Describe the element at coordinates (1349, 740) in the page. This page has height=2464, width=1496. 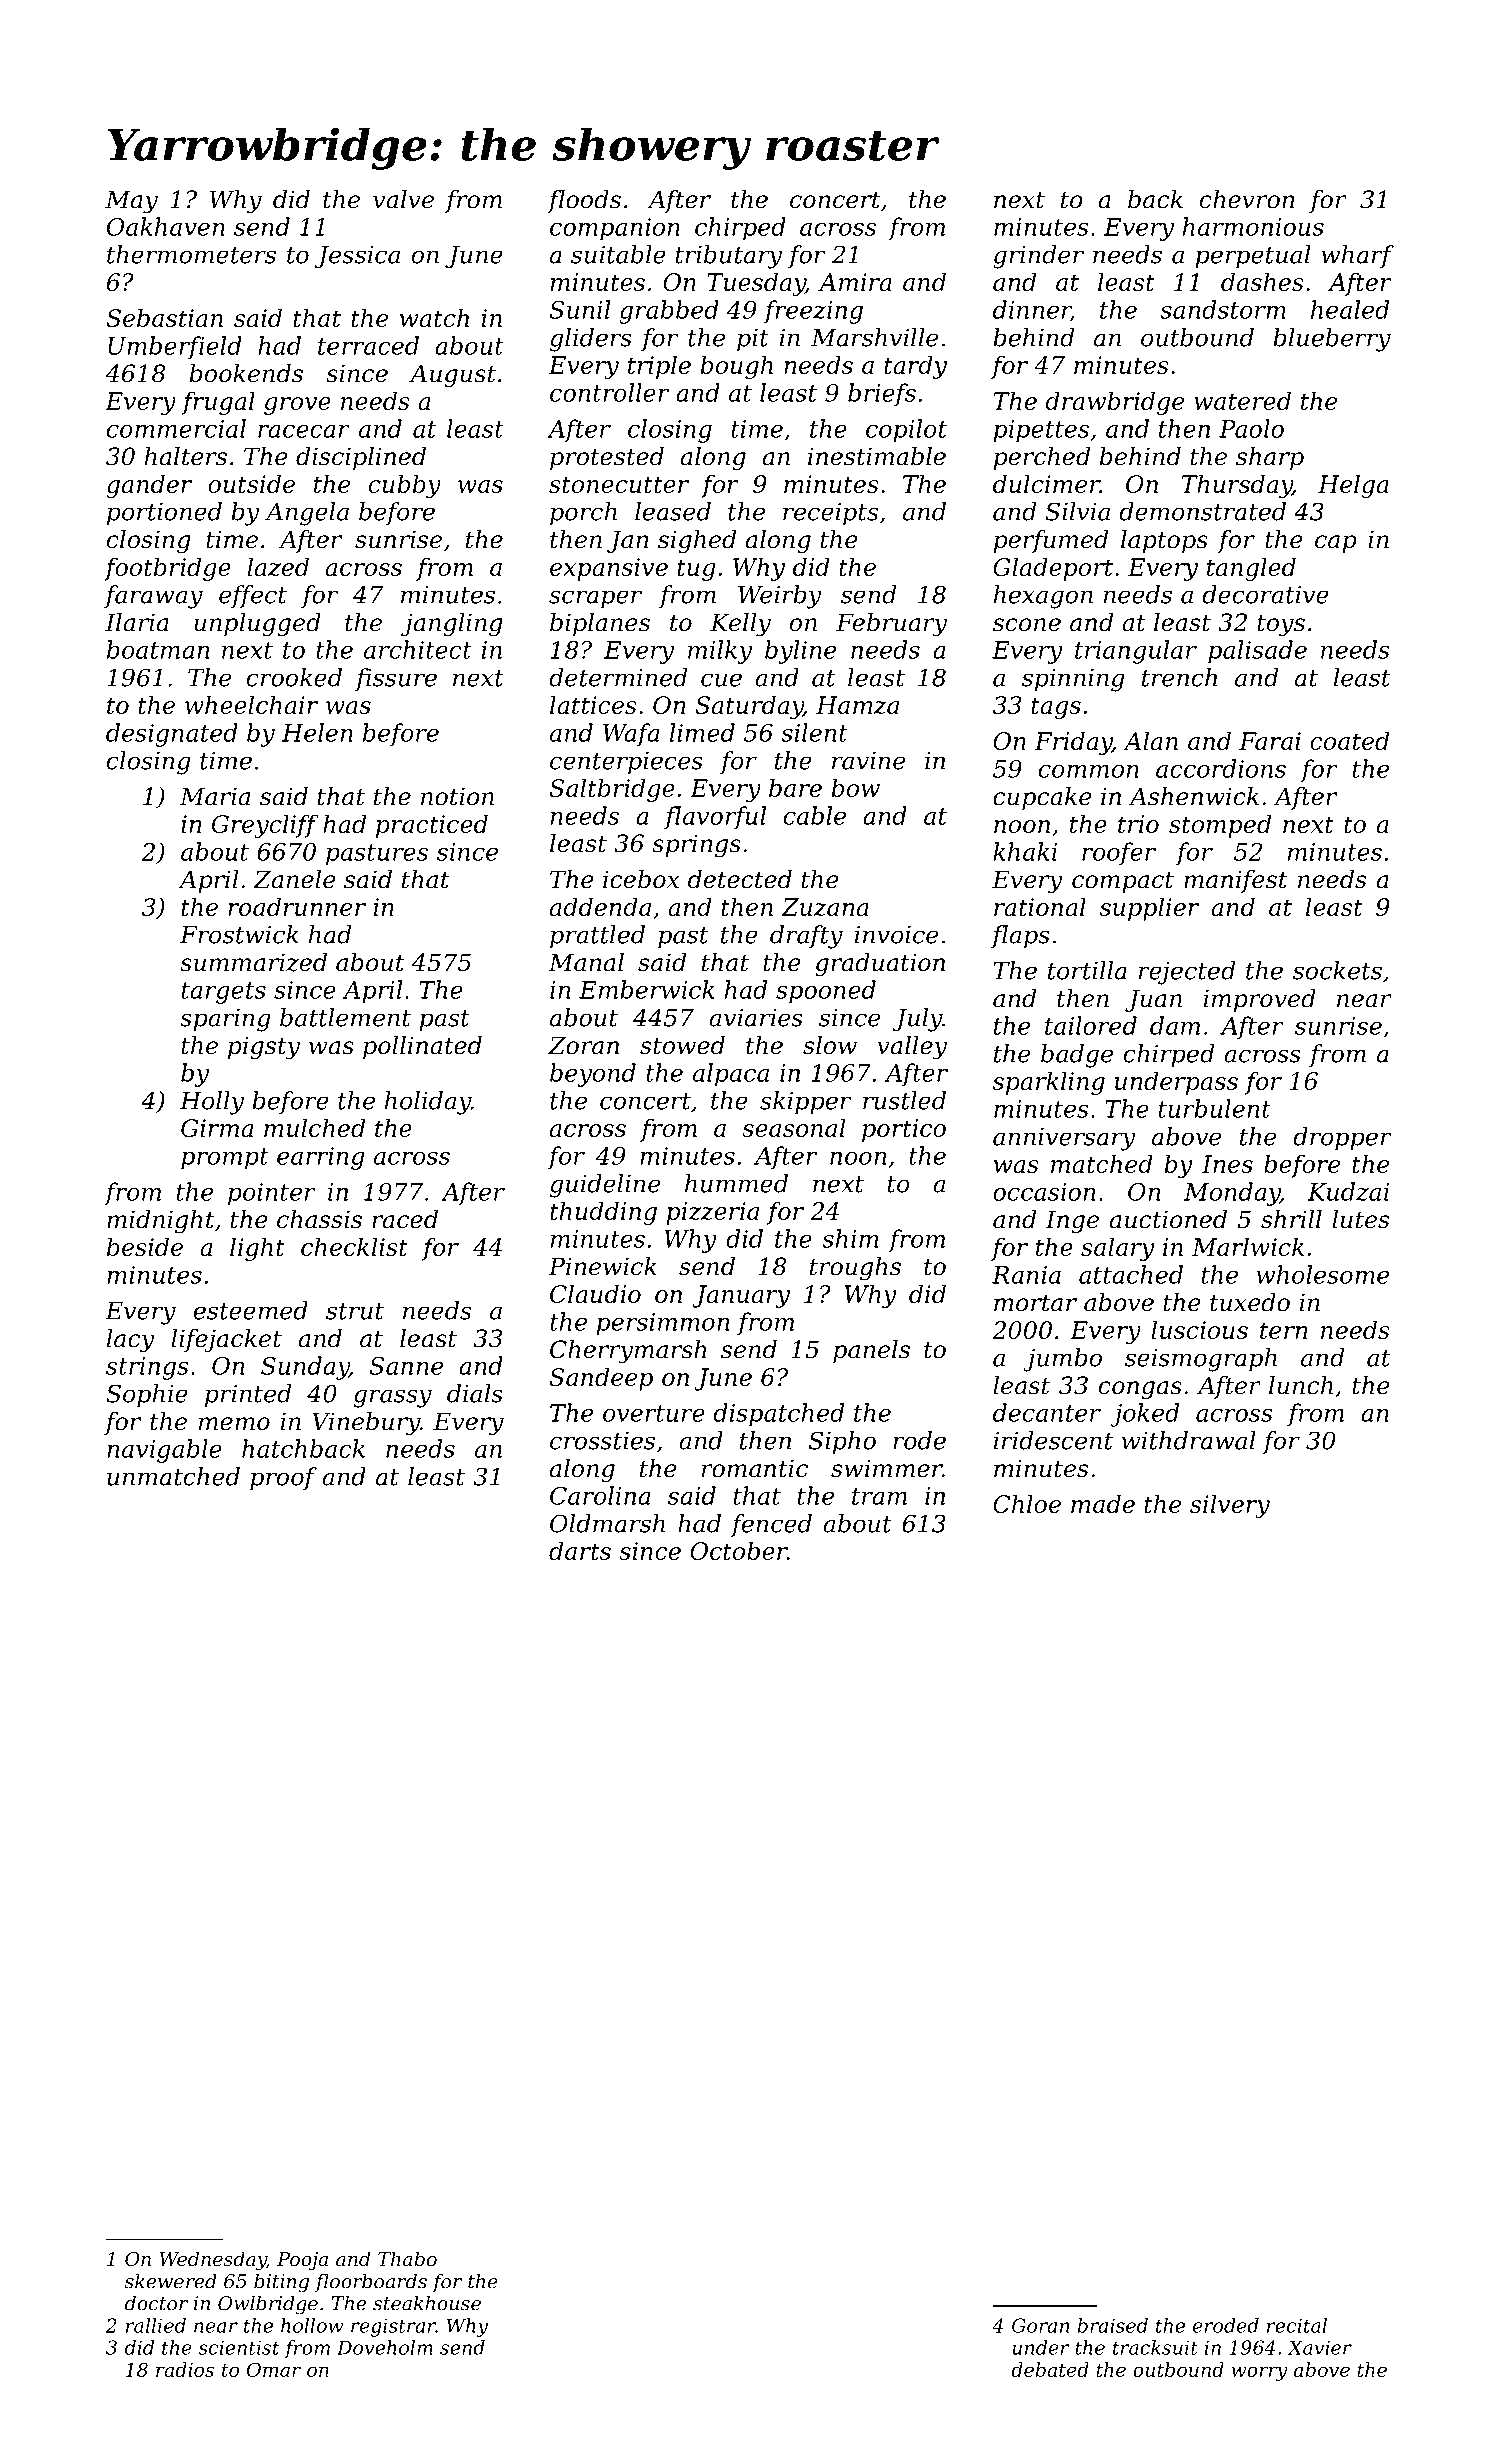
I see `coated` at that location.
